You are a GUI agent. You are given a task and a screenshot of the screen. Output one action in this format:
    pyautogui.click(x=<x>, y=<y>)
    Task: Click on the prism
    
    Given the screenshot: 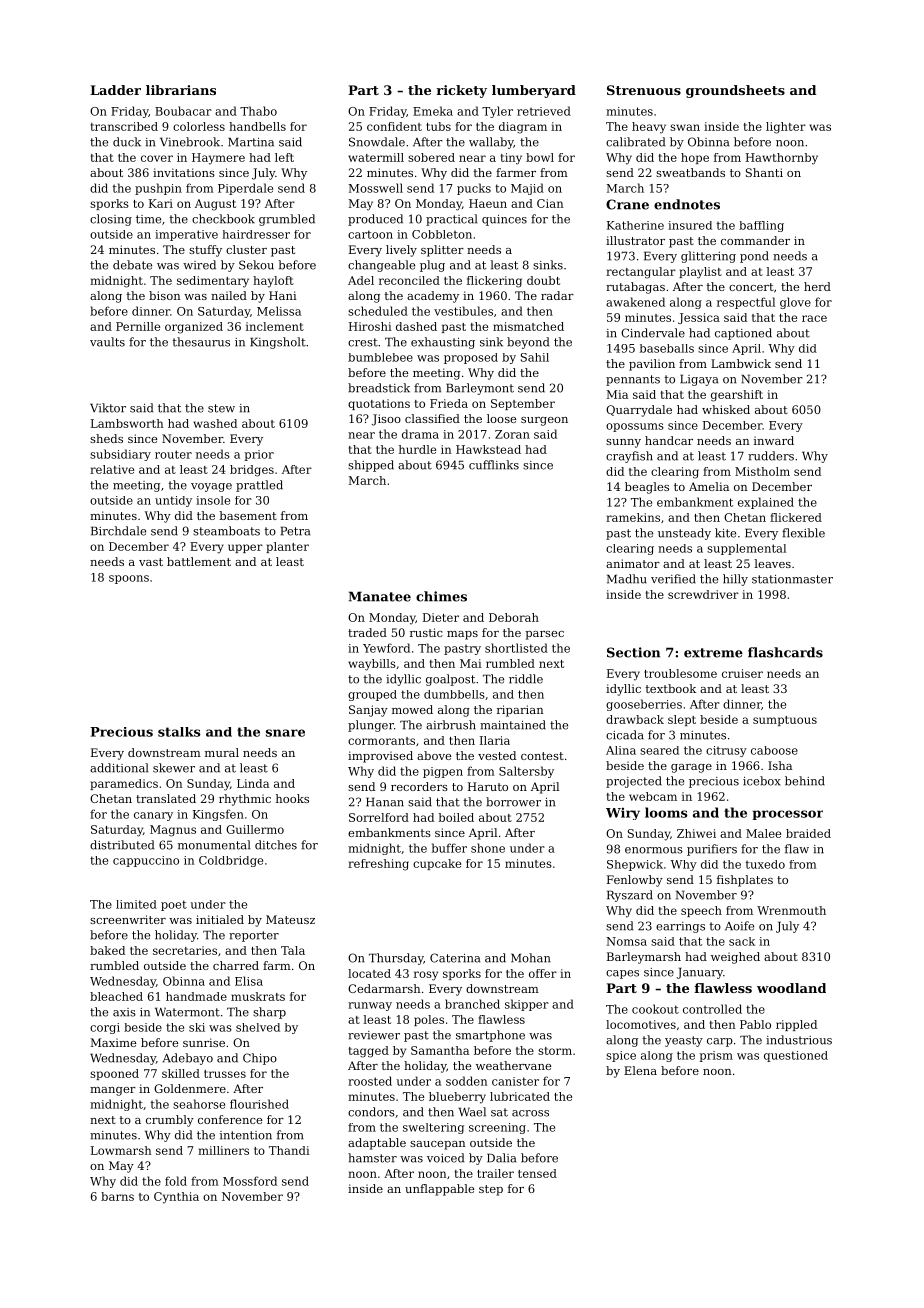 What is the action you would take?
    pyautogui.click(x=716, y=1056)
